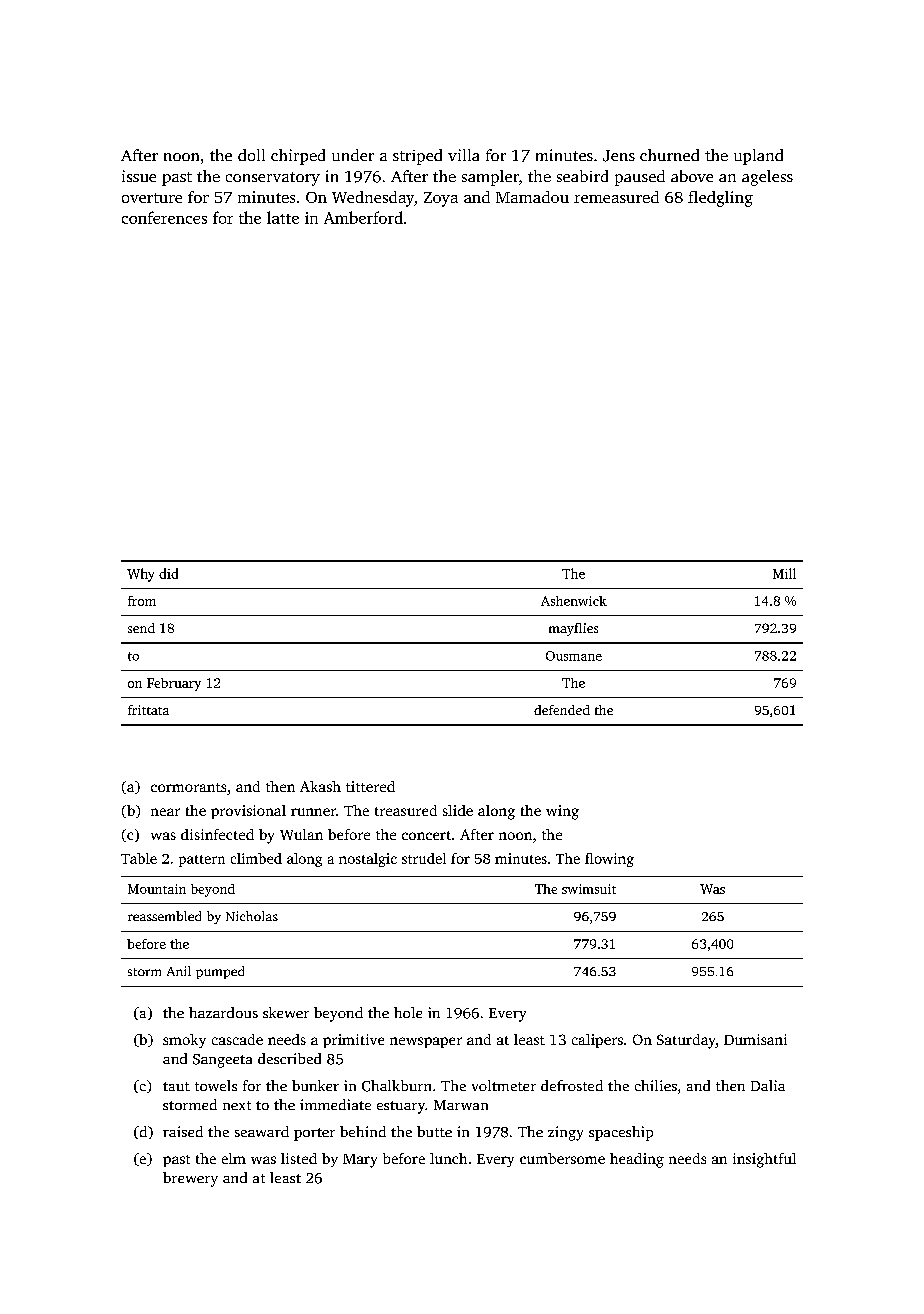 The image size is (924, 1314). I want to click on hole, so click(408, 1012).
